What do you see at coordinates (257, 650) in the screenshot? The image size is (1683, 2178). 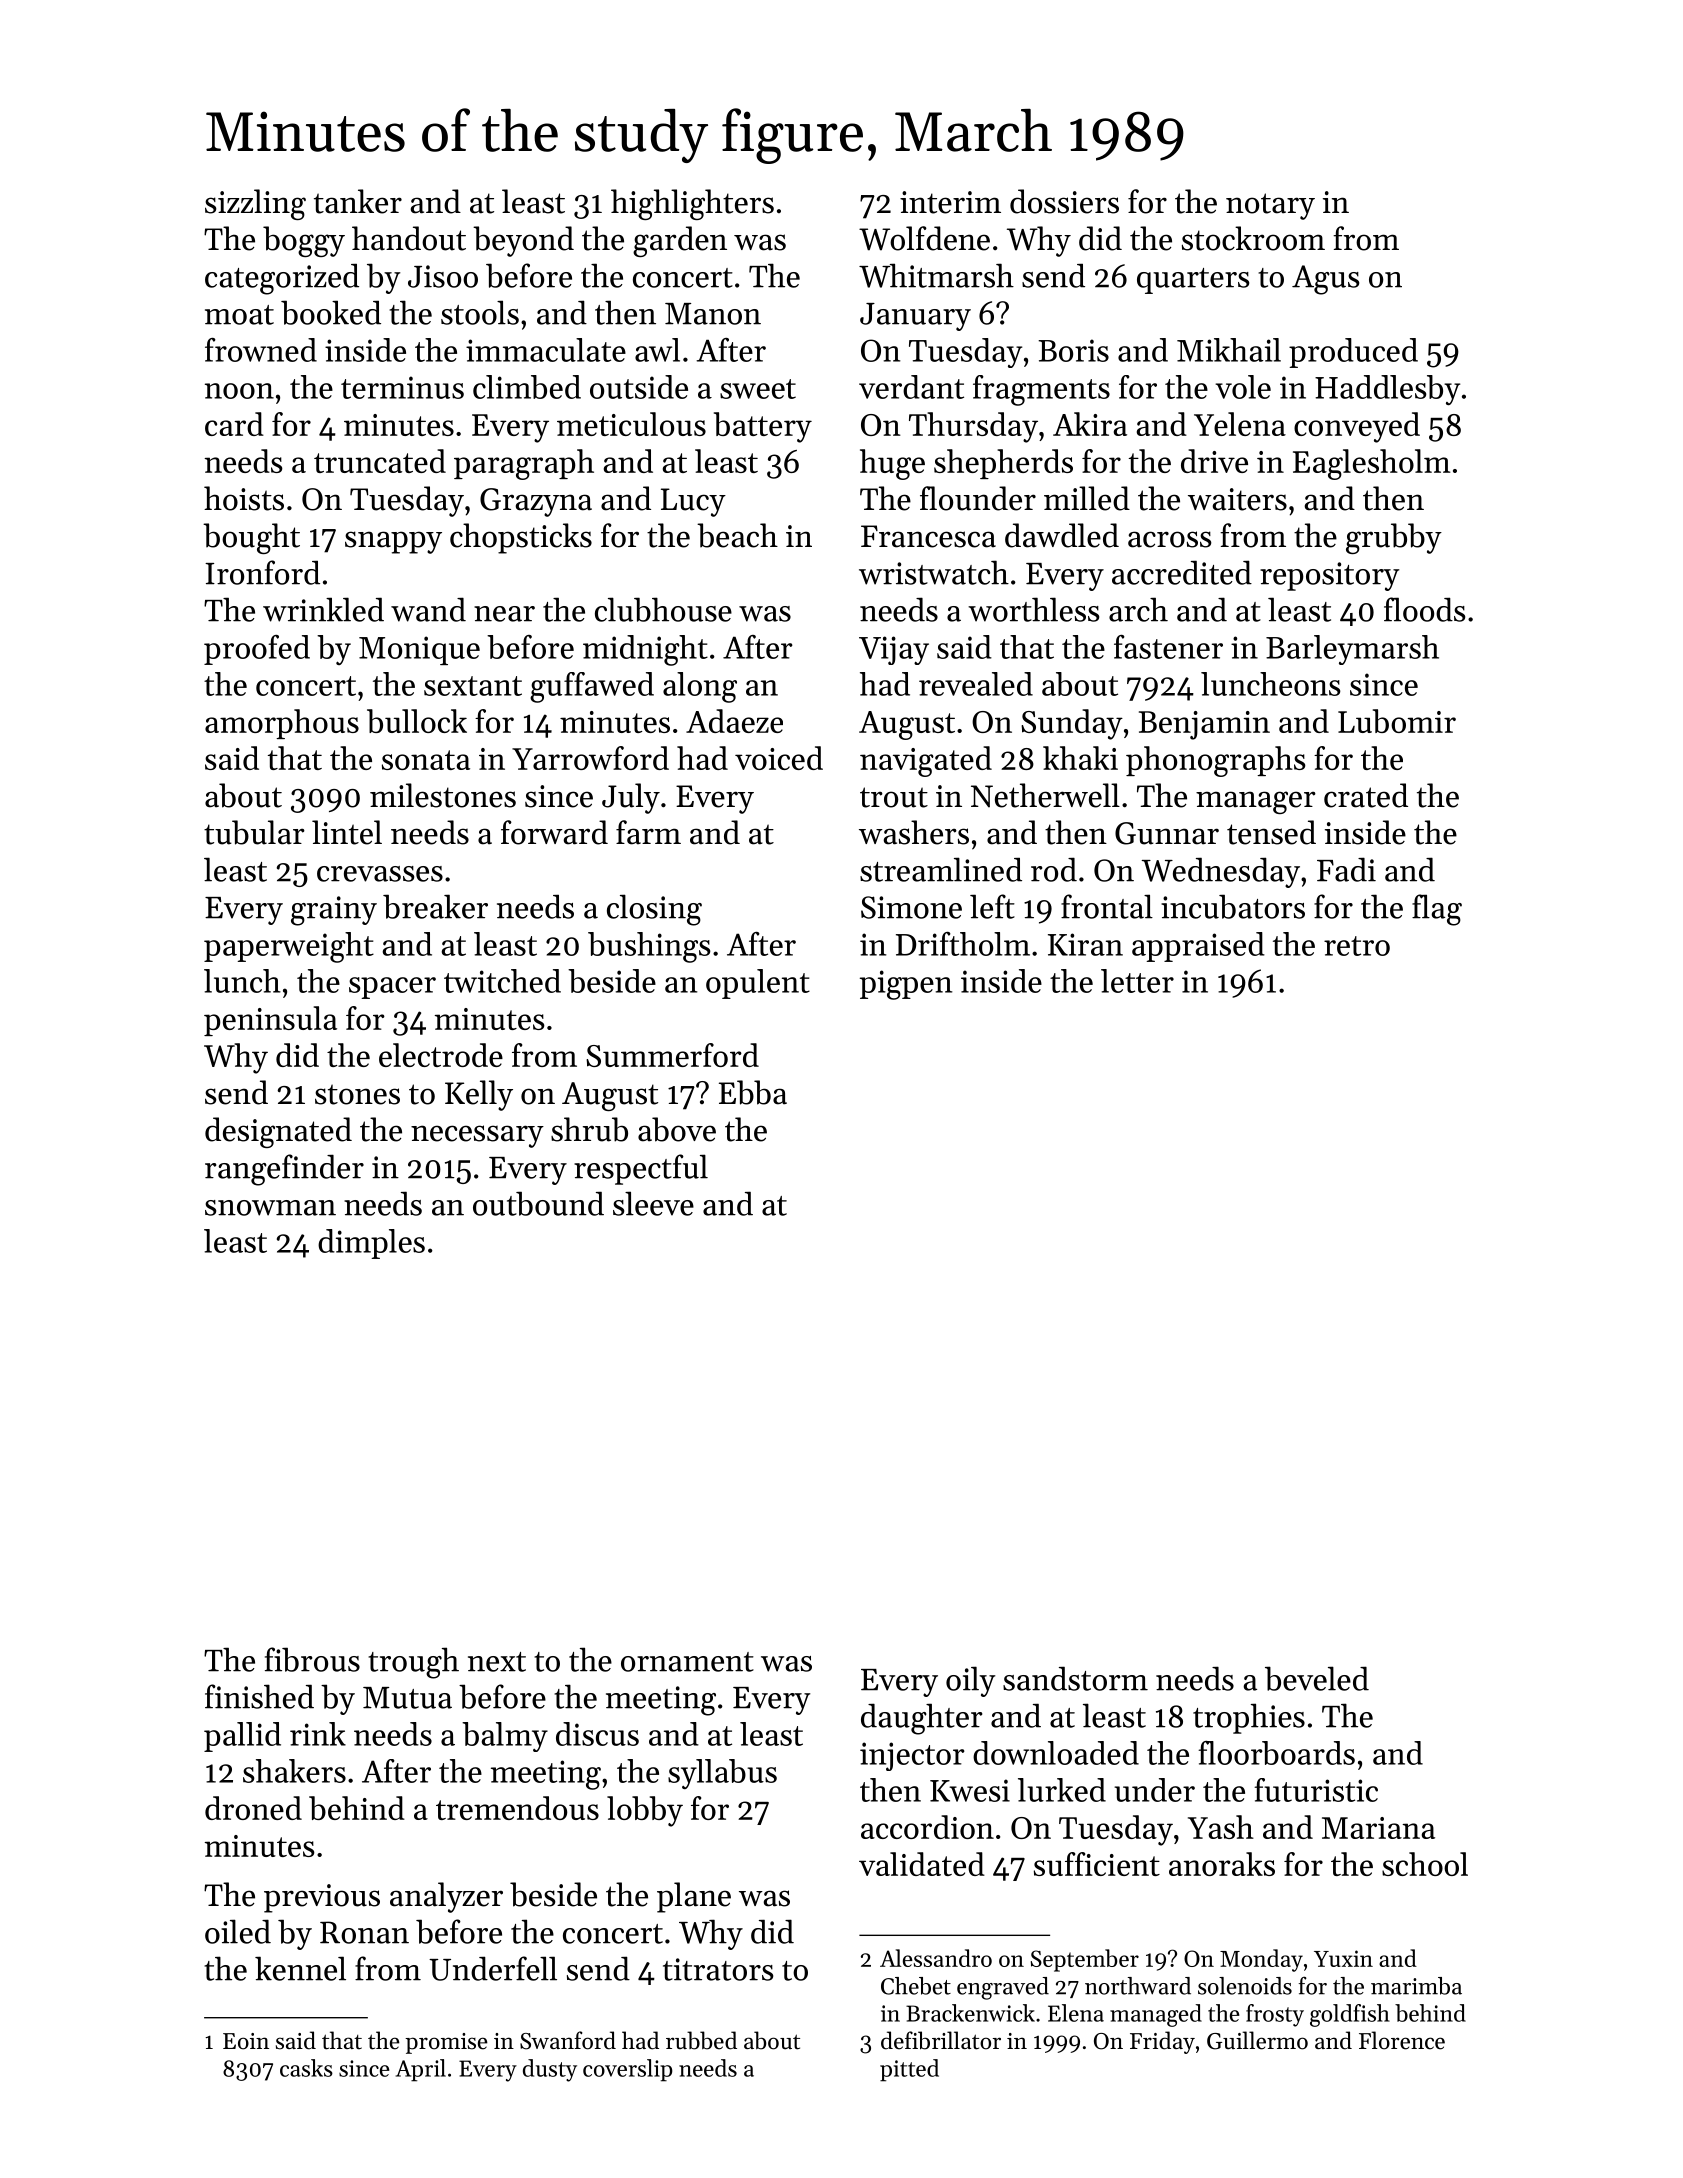 I see `proofed` at bounding box center [257, 650].
